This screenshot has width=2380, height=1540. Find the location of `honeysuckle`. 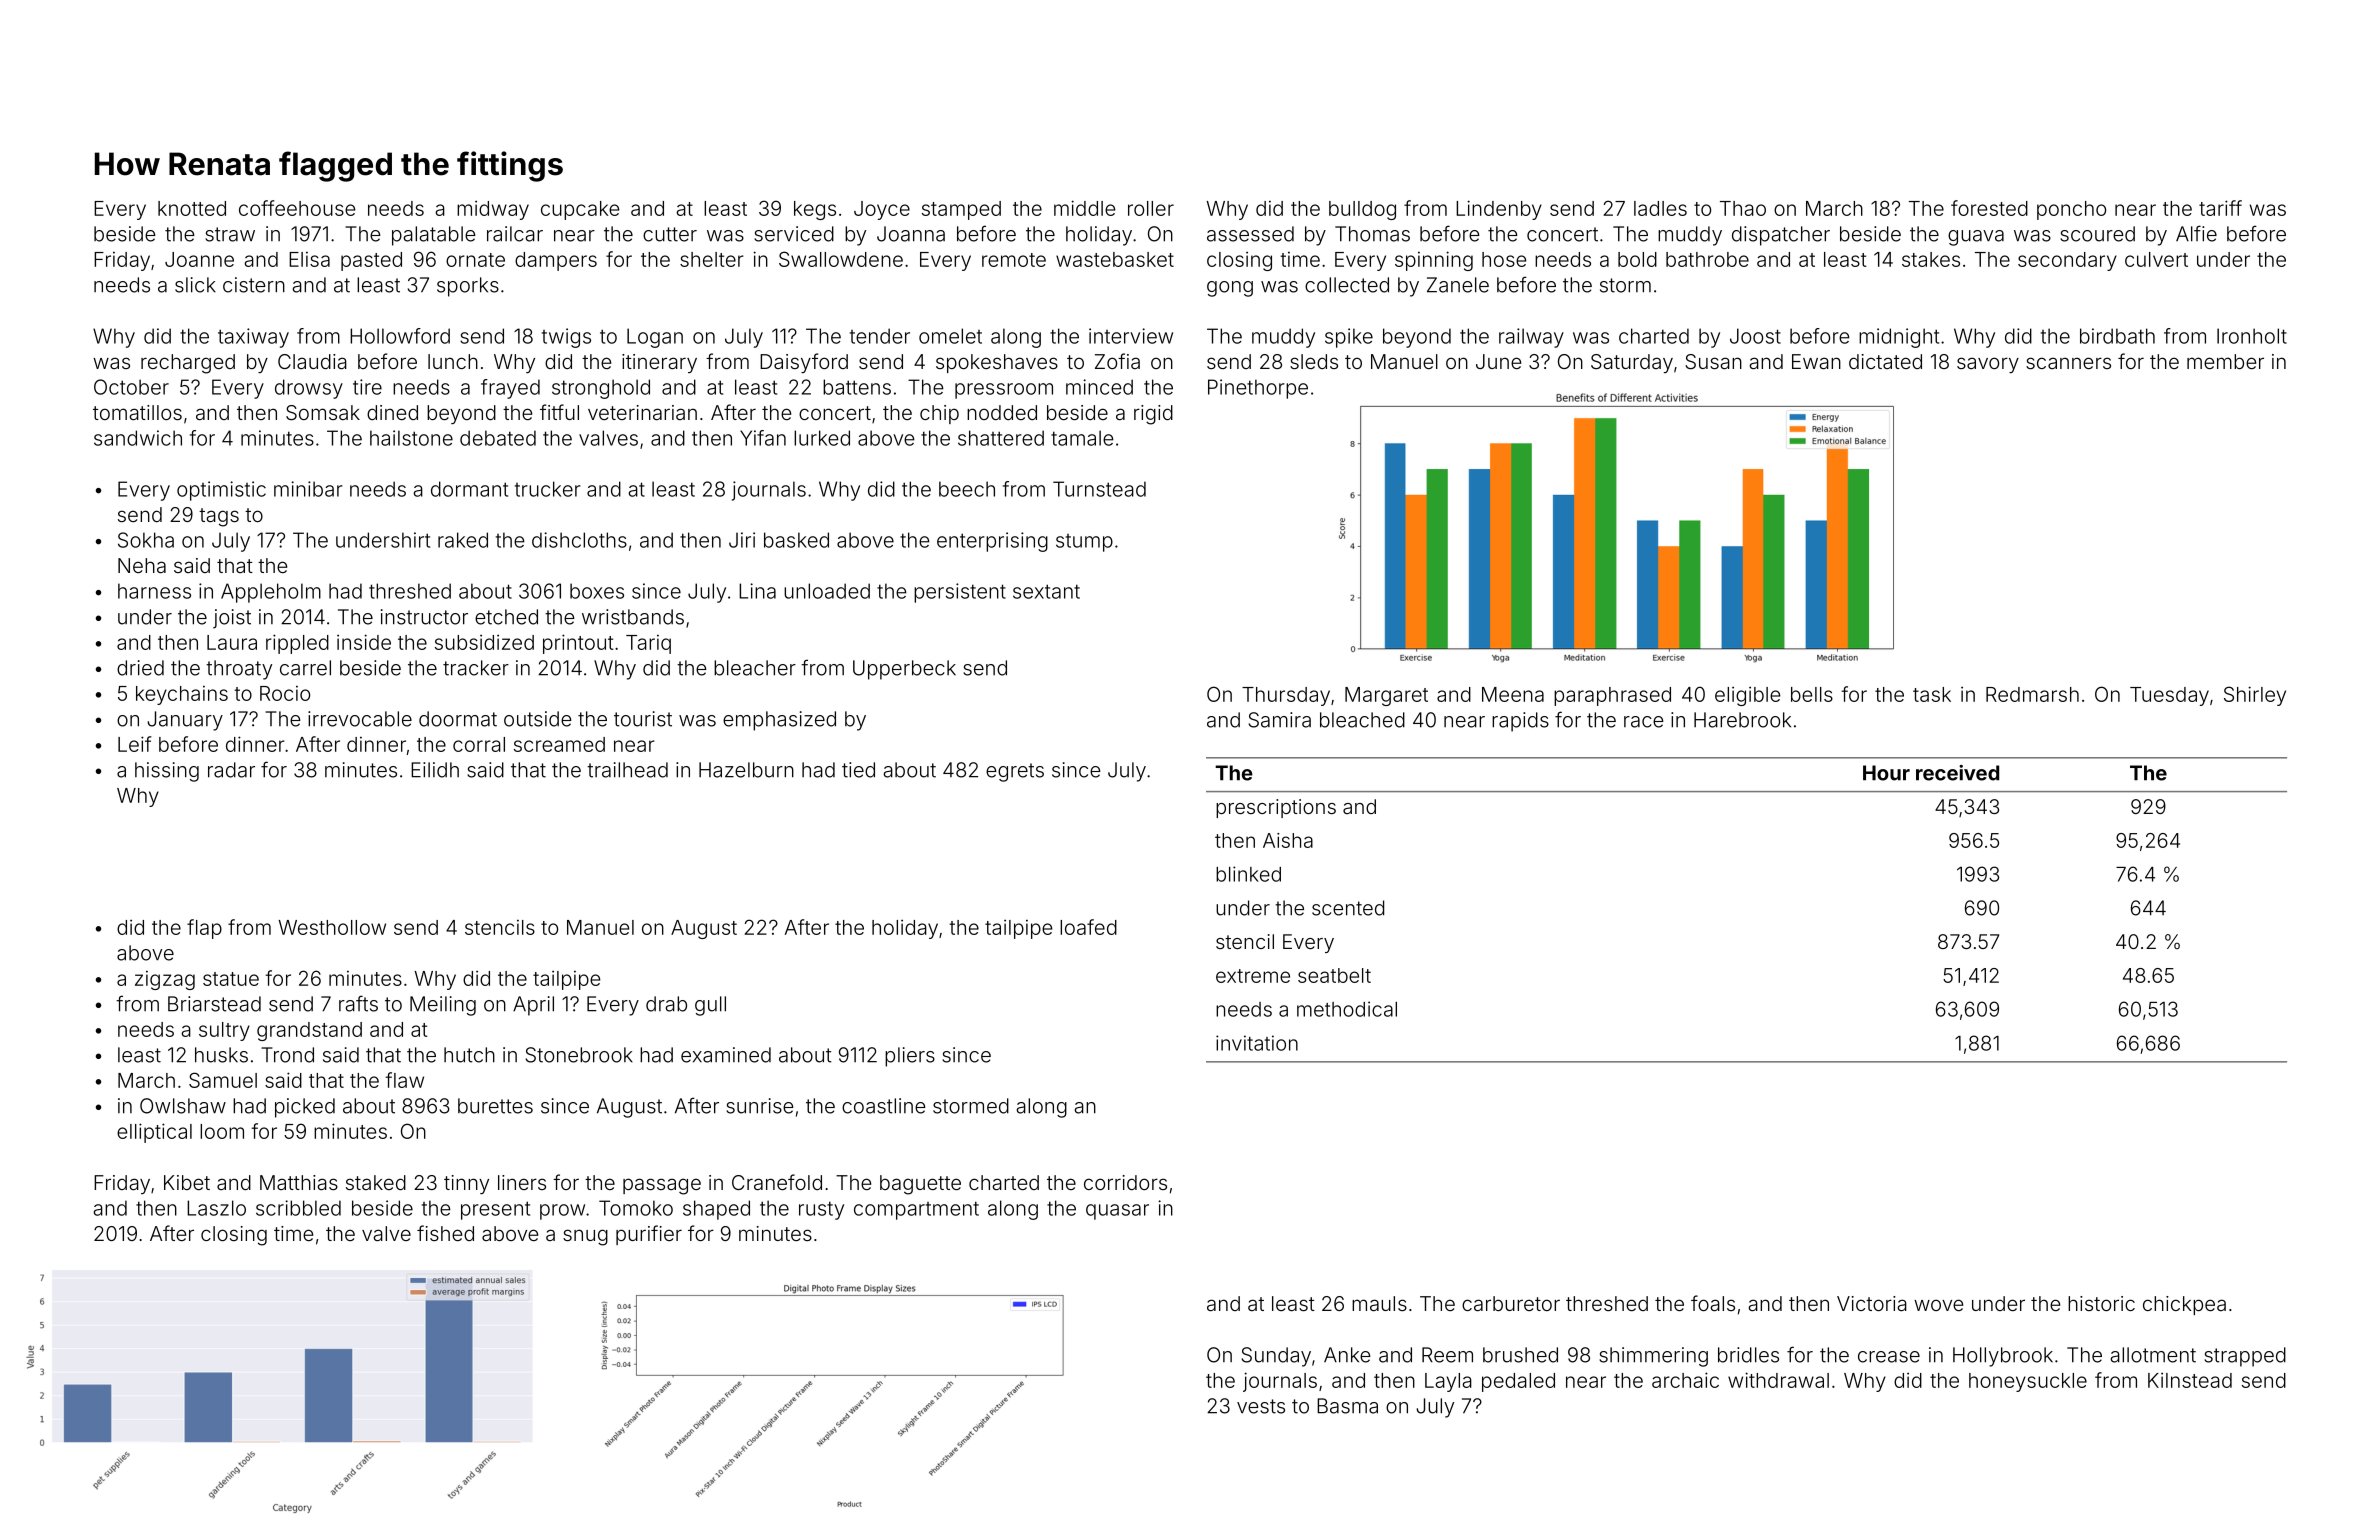

honeysuckle is located at coordinates (2028, 1382).
